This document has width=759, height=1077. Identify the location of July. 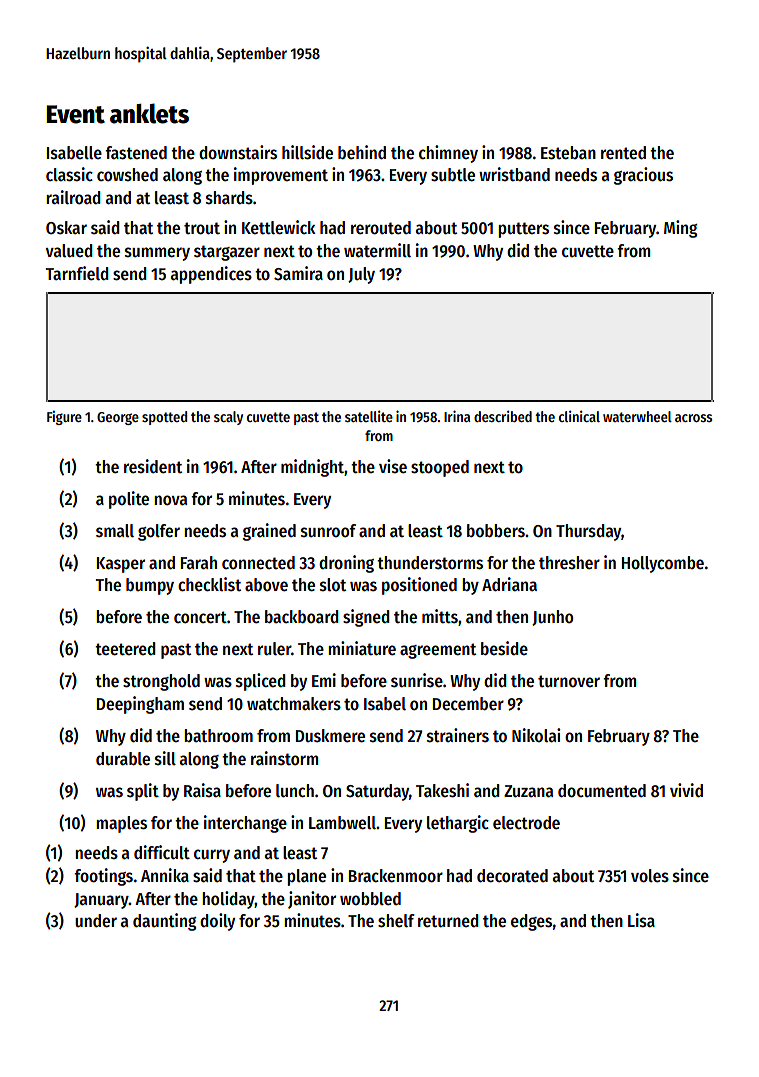
(361, 275).
